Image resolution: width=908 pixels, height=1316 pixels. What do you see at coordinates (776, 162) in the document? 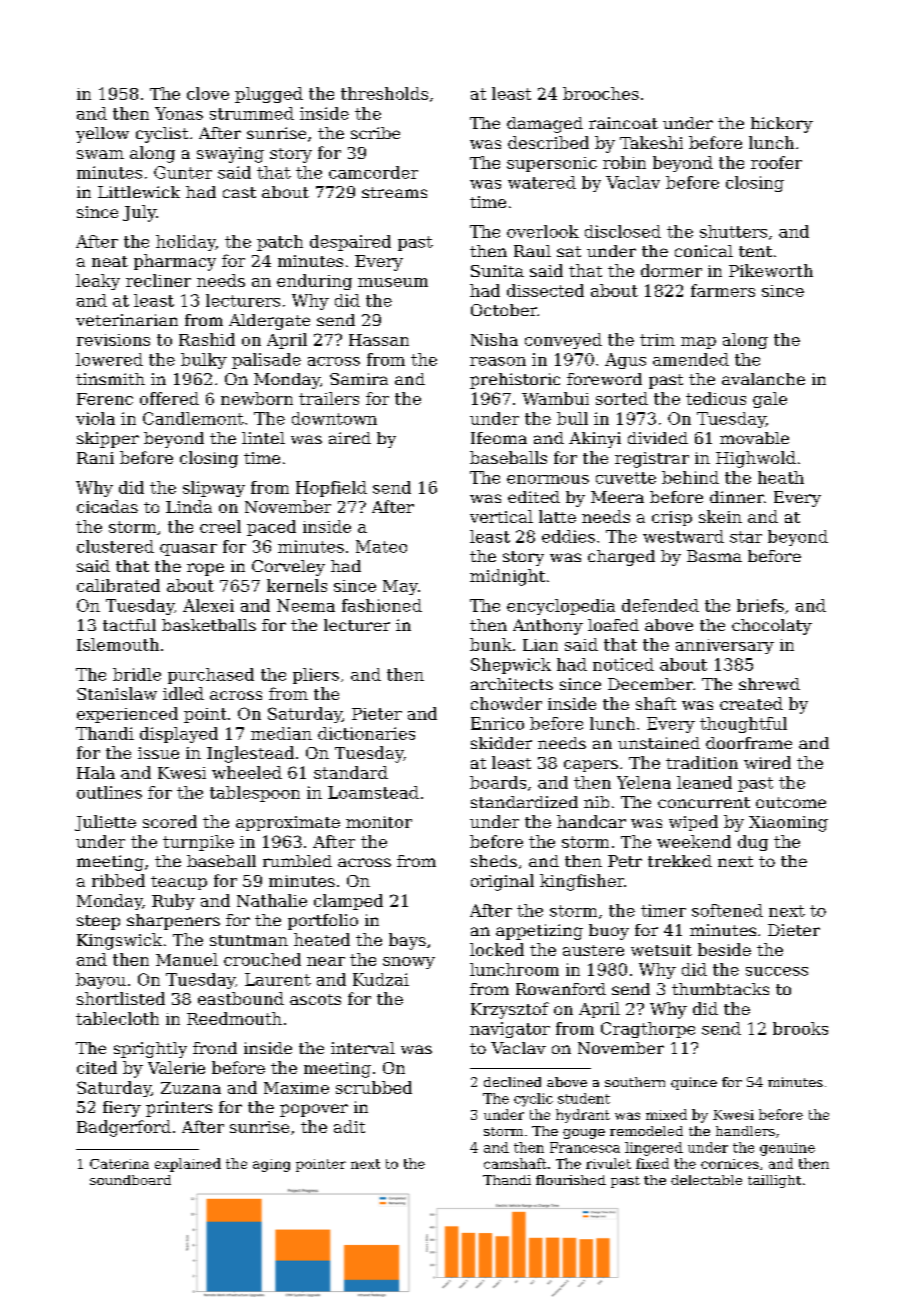
I see `roofer` at bounding box center [776, 162].
